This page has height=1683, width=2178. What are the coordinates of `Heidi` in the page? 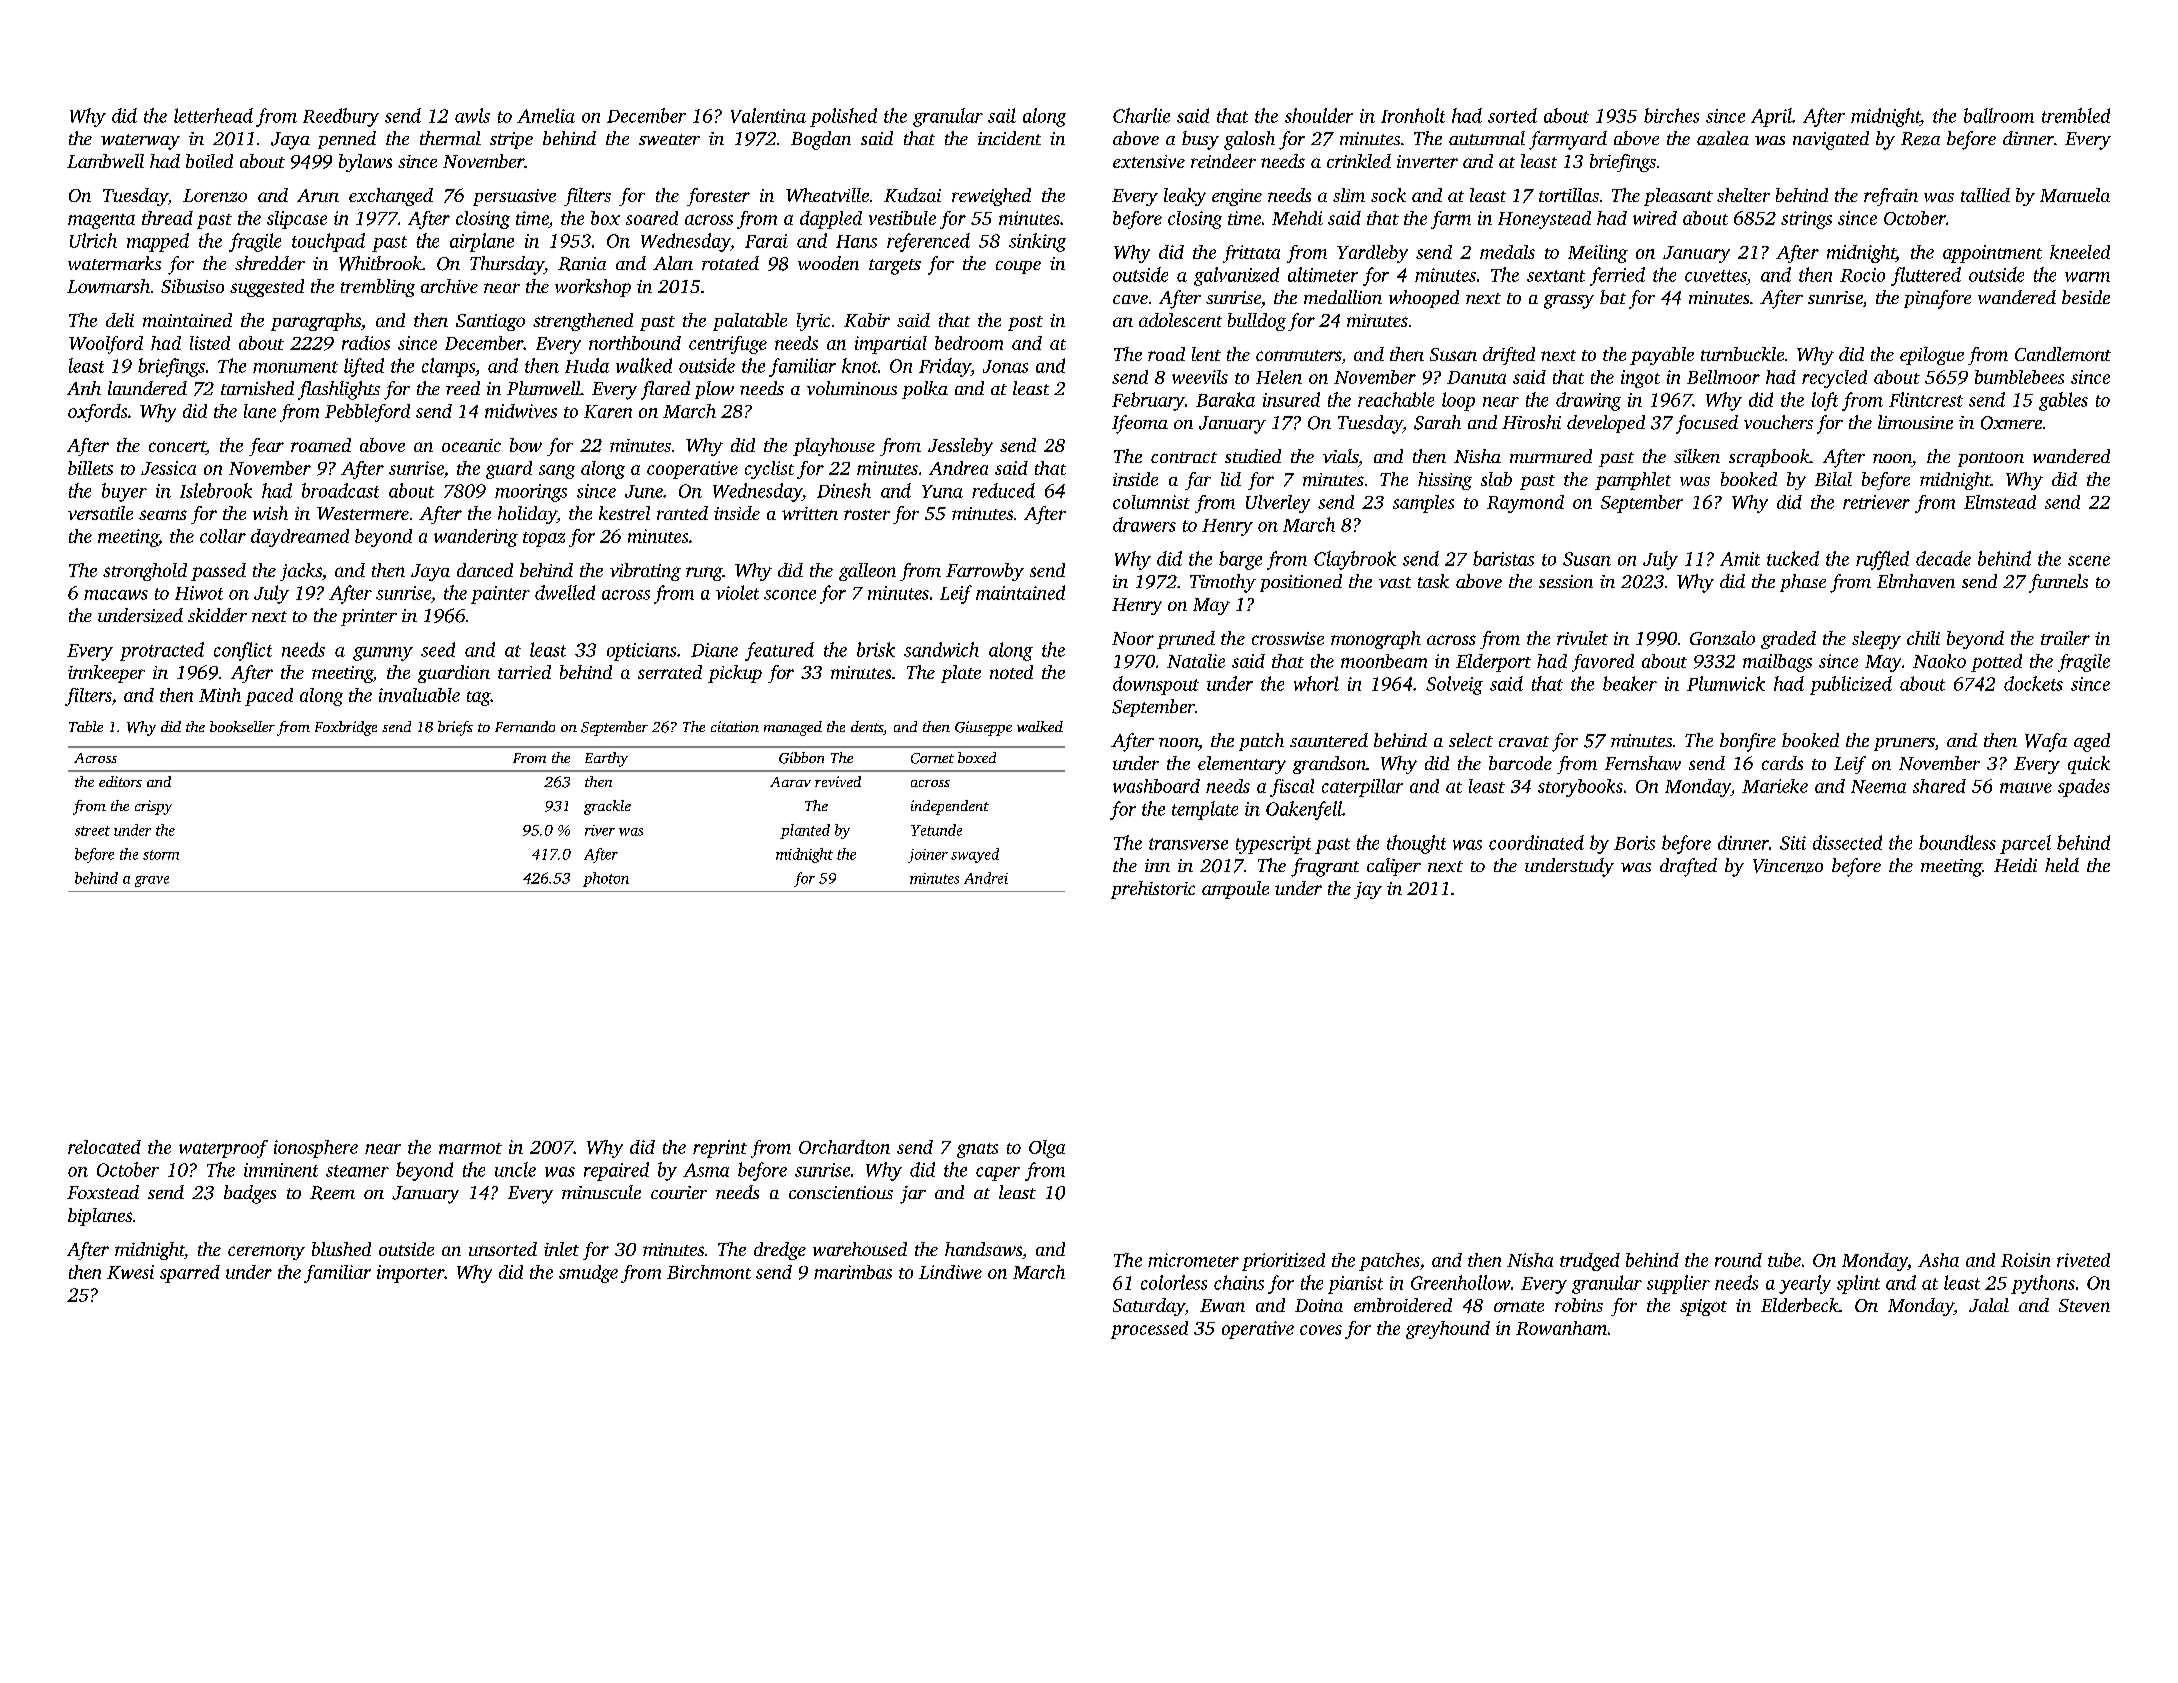 It's located at (2015, 865).
